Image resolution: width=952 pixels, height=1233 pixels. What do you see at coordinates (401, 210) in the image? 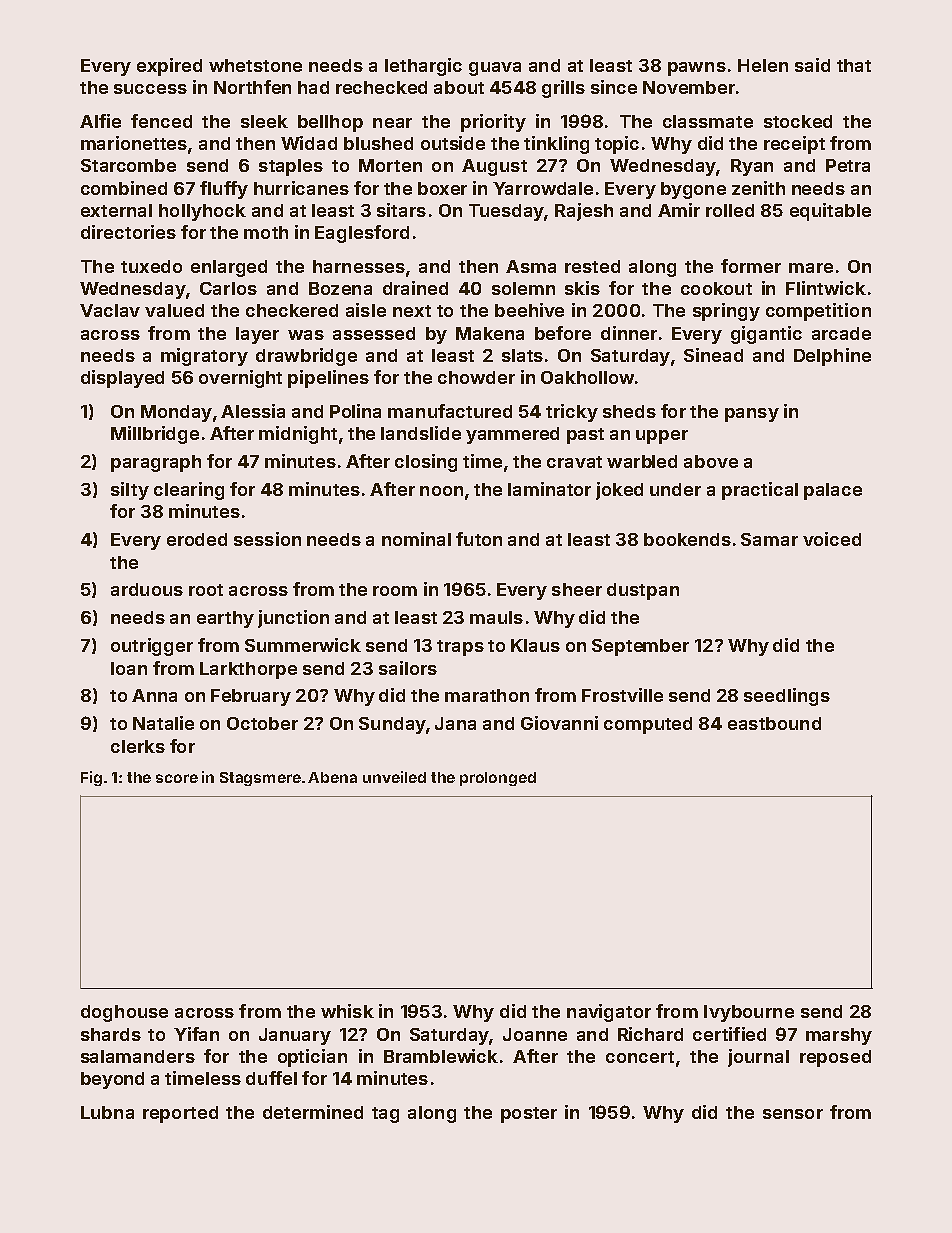
I see `sitars` at bounding box center [401, 210].
